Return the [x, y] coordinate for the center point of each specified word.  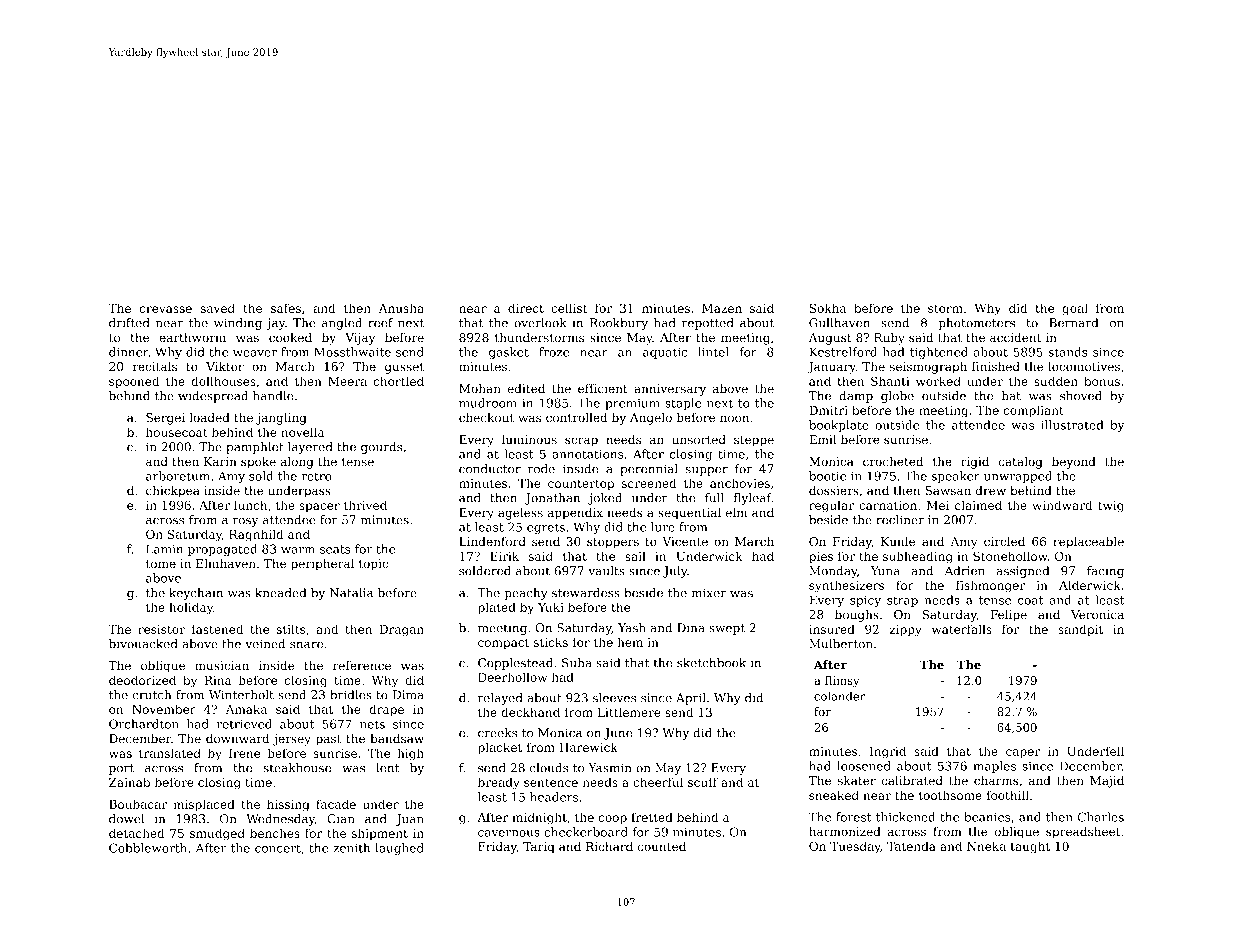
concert [278, 848]
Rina [218, 680]
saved [218, 308]
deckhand [530, 712]
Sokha [828, 308]
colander [840, 696]
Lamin [164, 549]
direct [526, 308]
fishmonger [990, 586]
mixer [708, 593]
